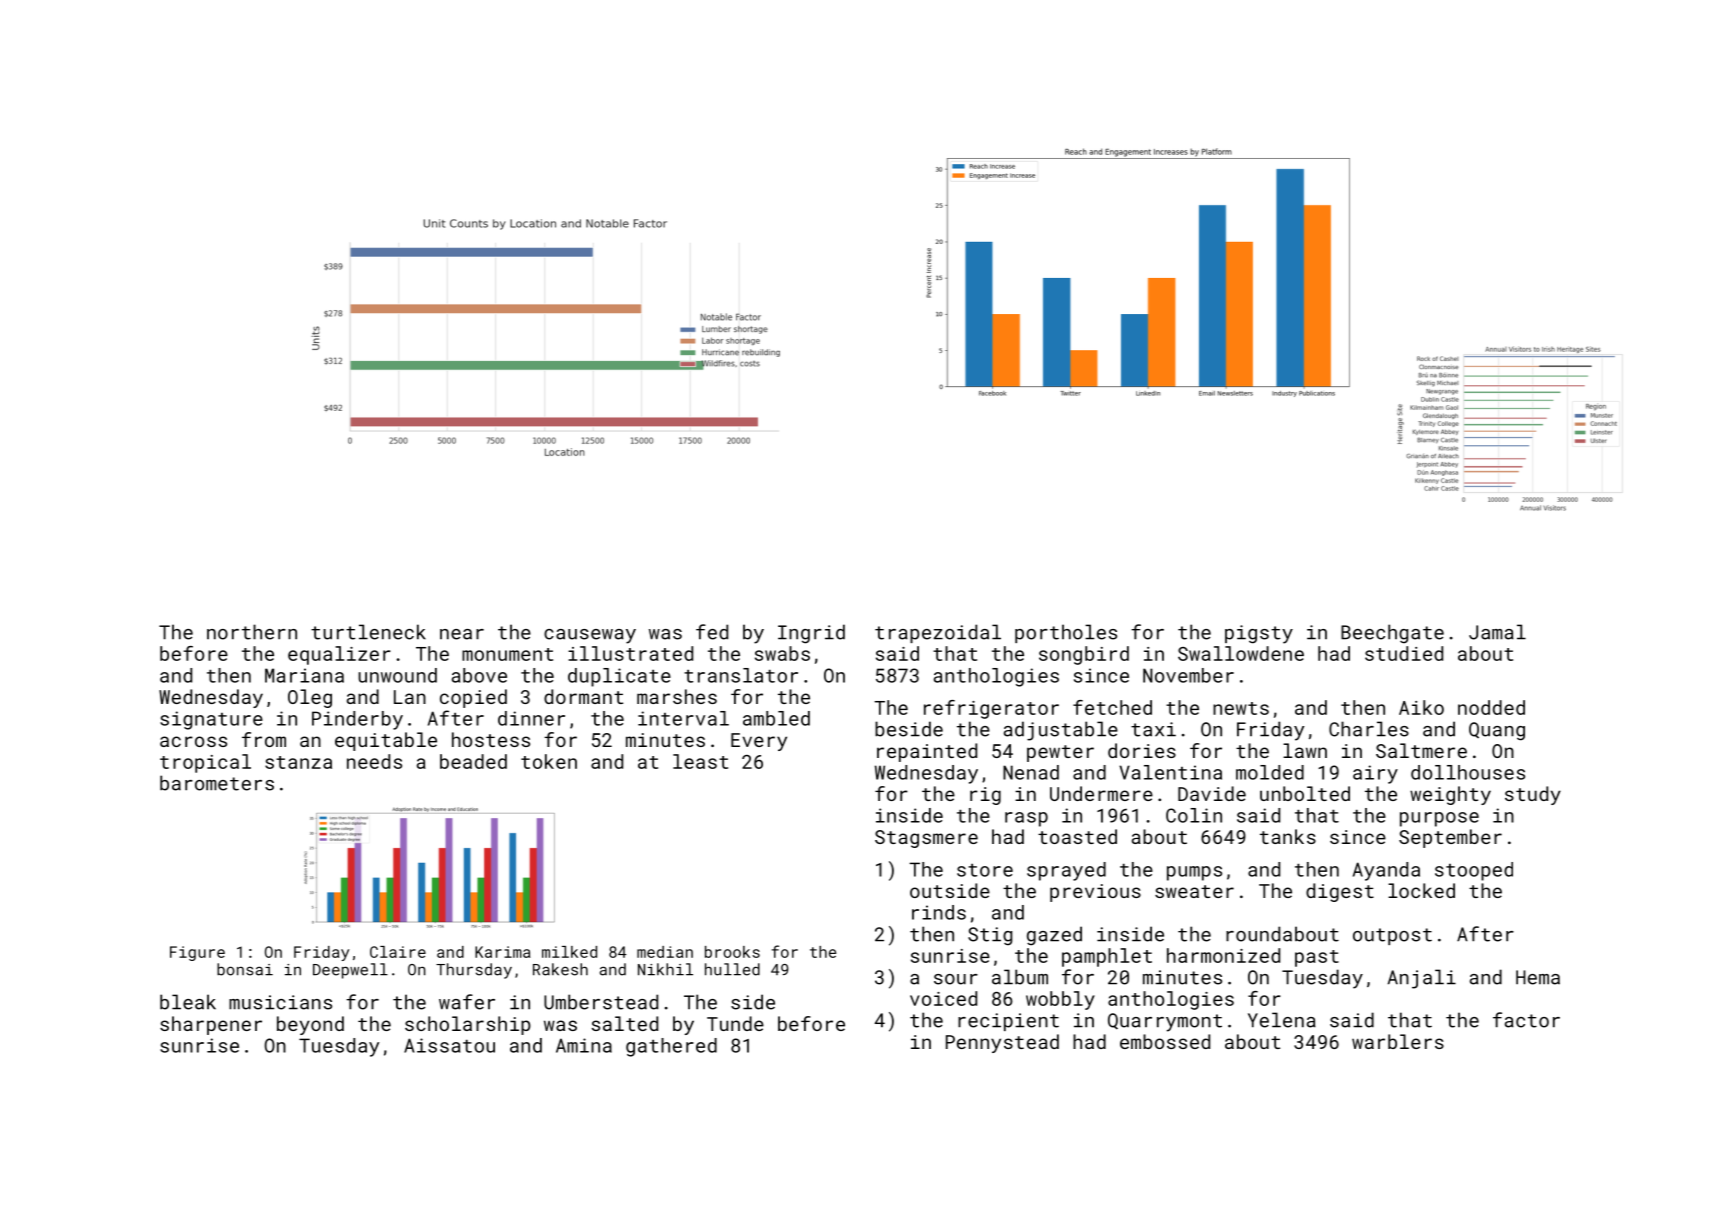  I want to click on Aissatou, so click(449, 1045).
